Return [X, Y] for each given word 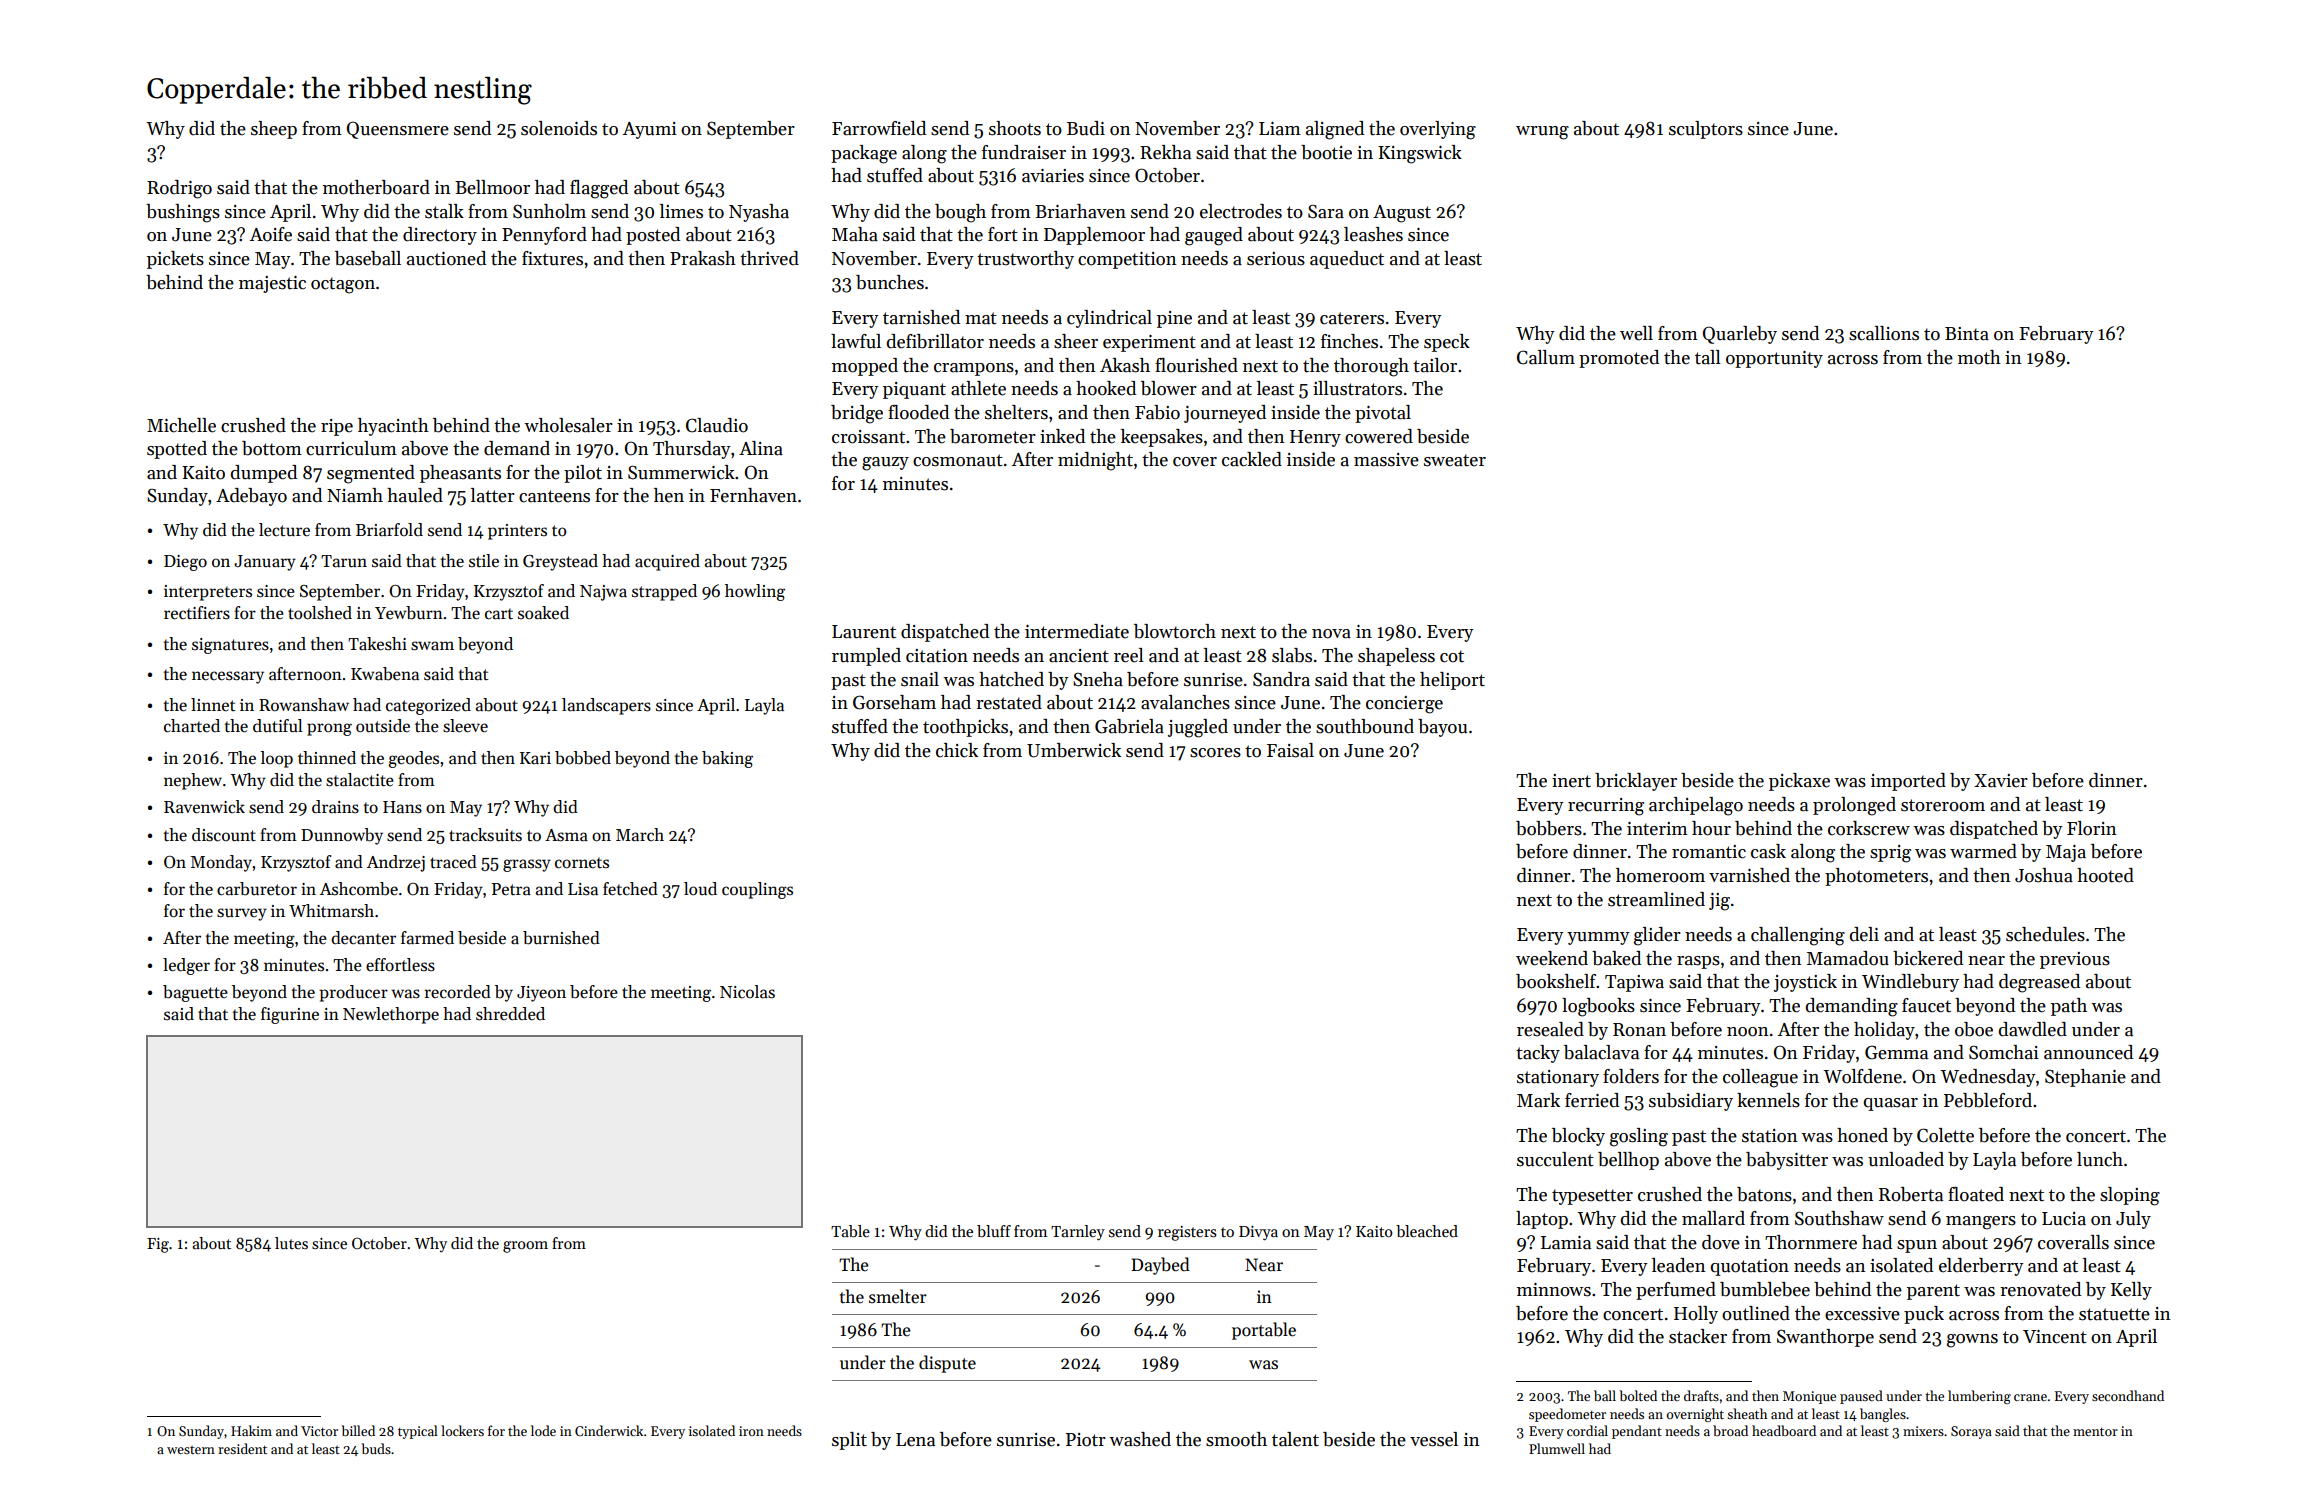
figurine [290, 1015]
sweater [1455, 460]
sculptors [1706, 130]
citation [937, 656]
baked [1616, 958]
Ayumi [650, 130]
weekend [1552, 958]
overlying [1438, 130]
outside [383, 726]
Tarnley [1078, 1233]
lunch [2100, 1159]
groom [525, 1247]
